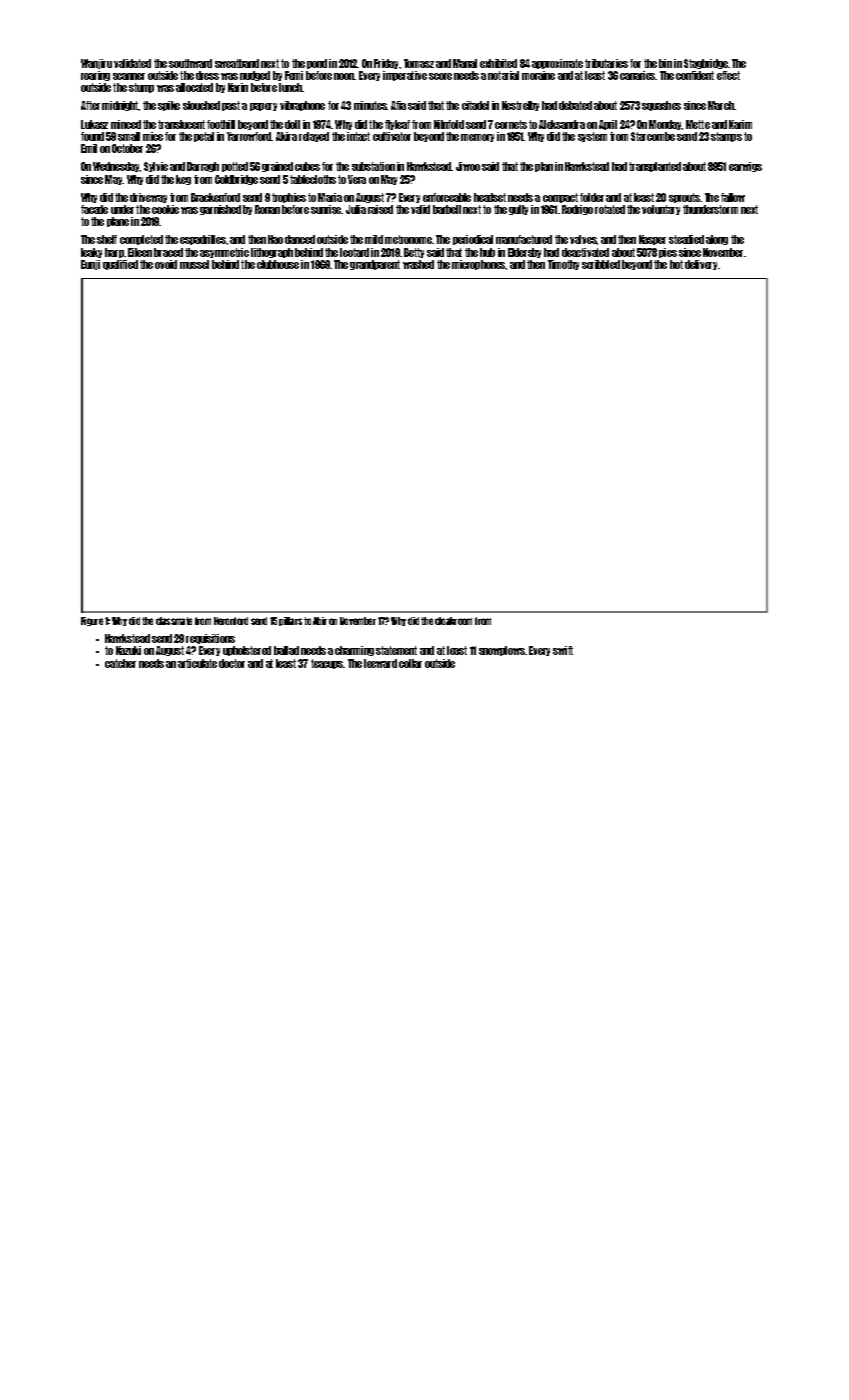 The image size is (849, 1400). What do you see at coordinates (563, 265) in the image?
I see `Timothy` at bounding box center [563, 265].
